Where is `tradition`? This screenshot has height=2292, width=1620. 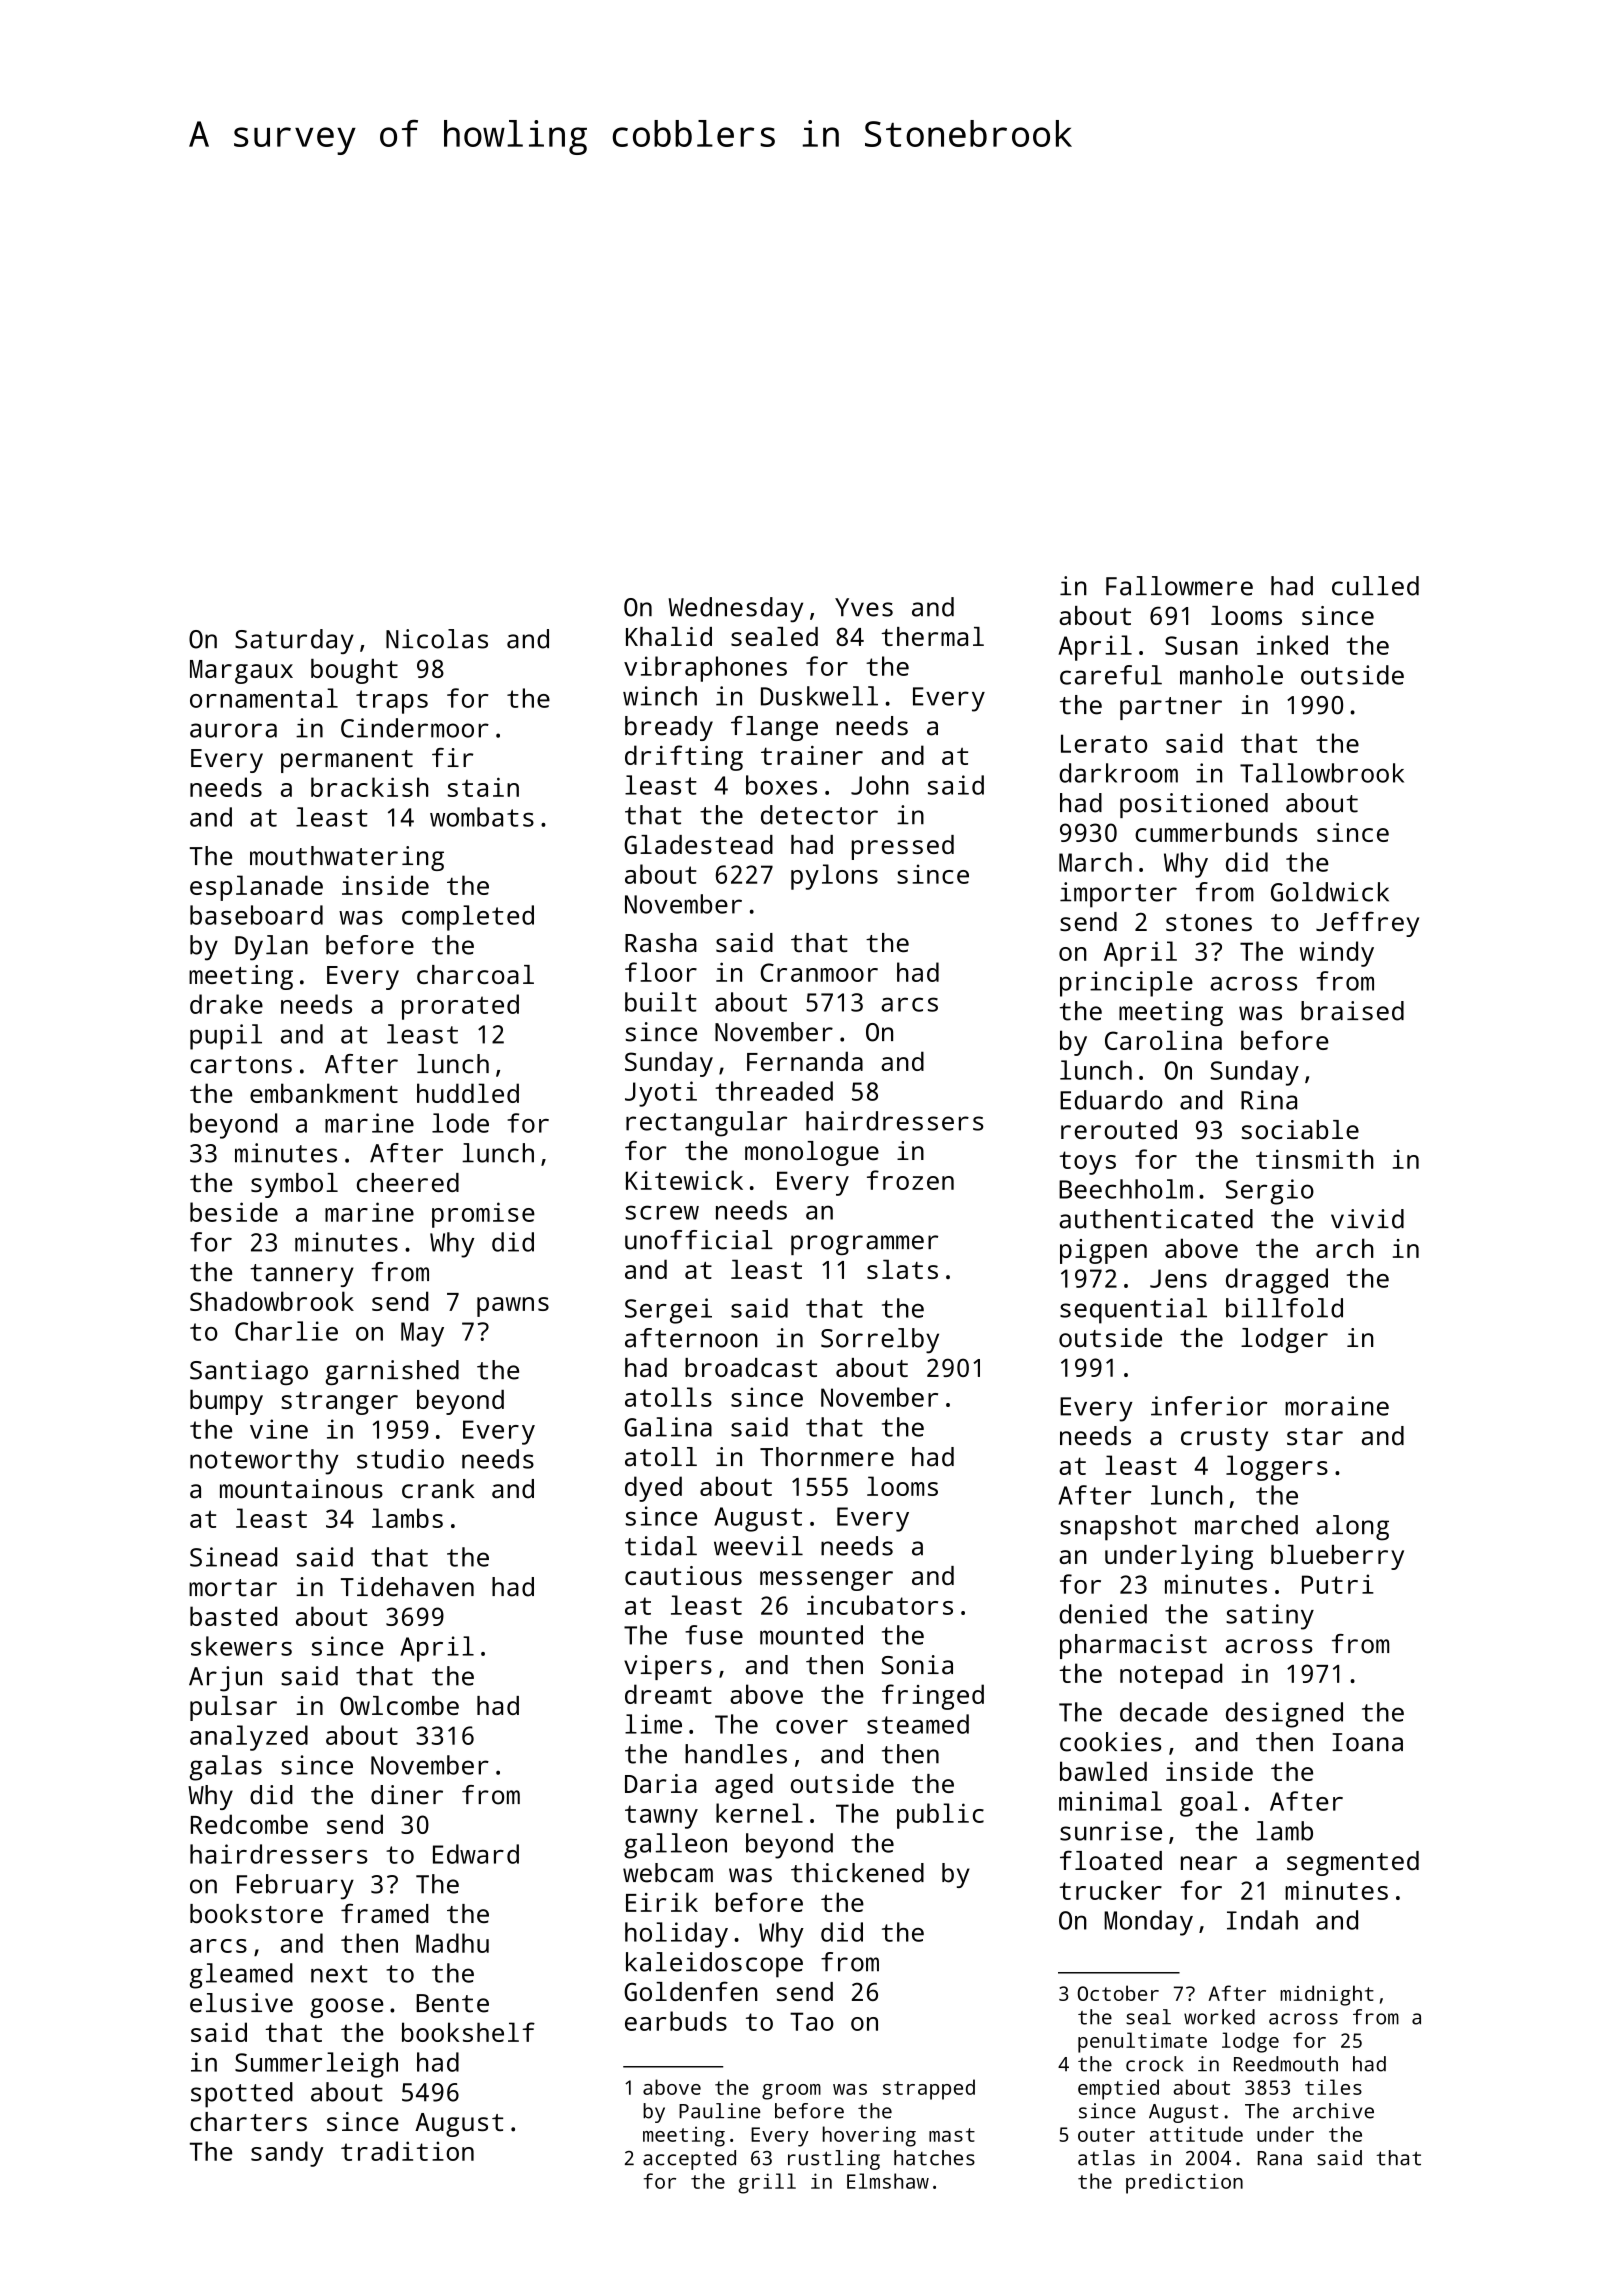 tradition is located at coordinates (407, 2151).
